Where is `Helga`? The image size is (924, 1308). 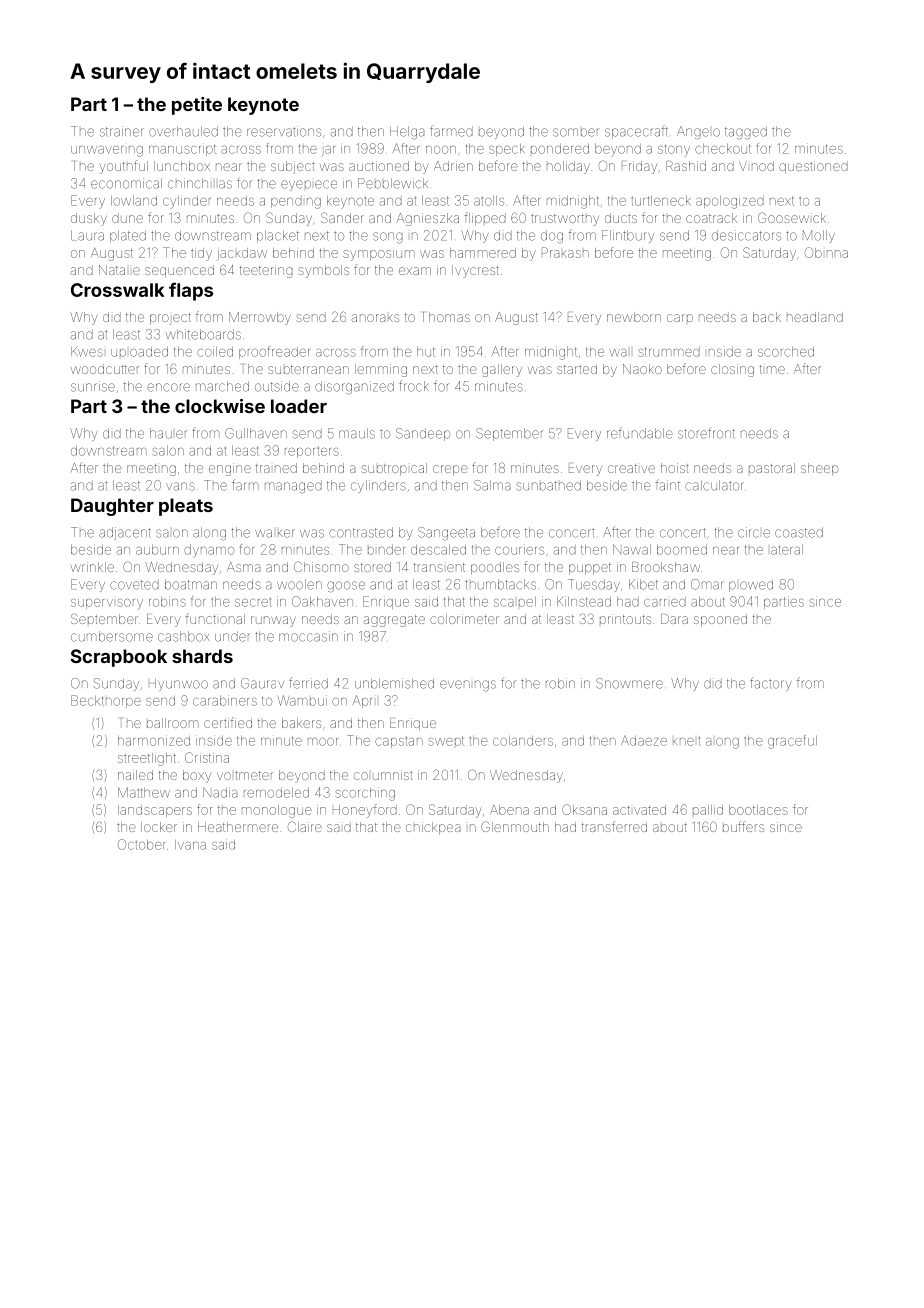 Helga is located at coordinates (407, 132).
